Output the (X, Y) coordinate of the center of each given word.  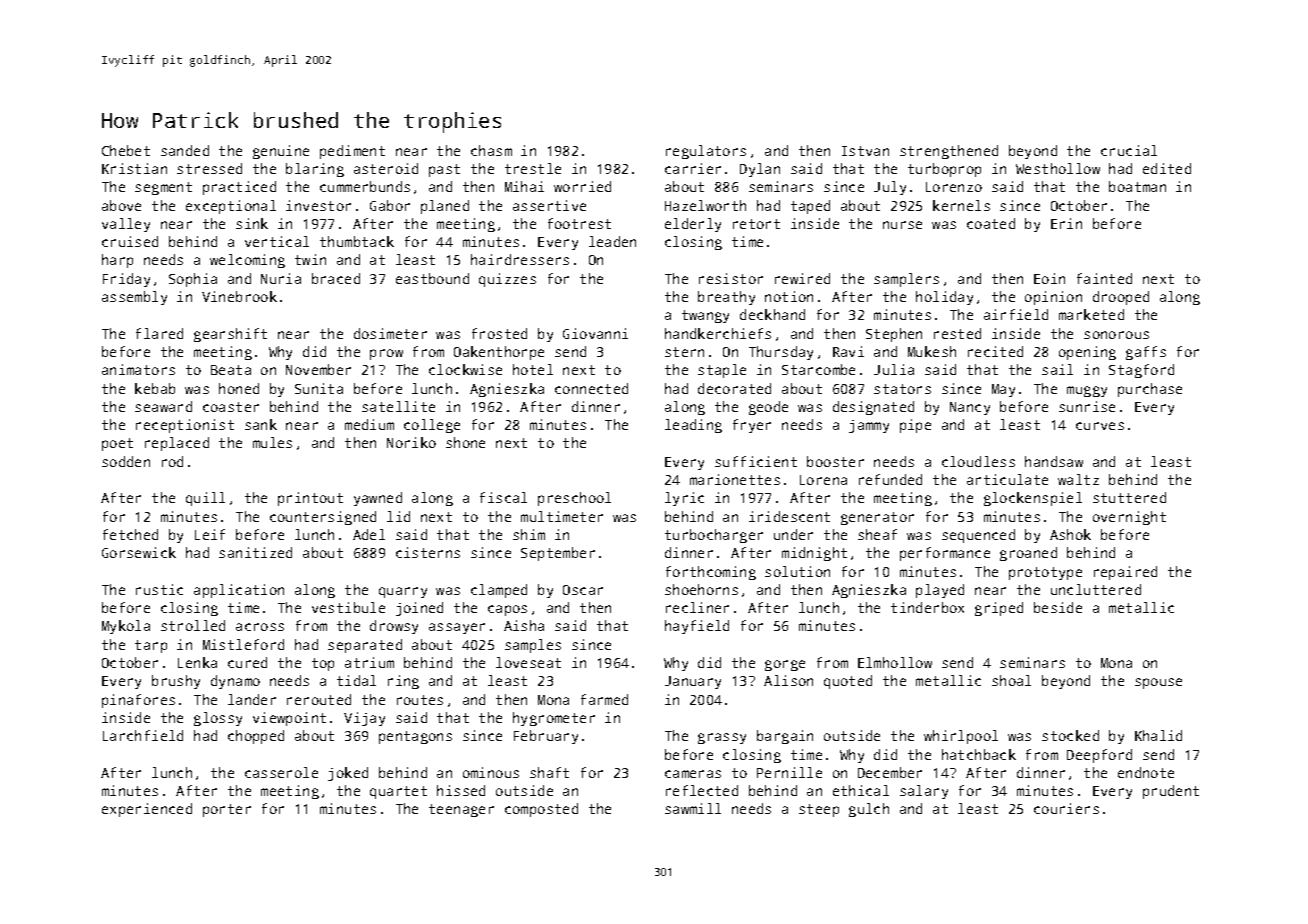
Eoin (1049, 278)
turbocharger (714, 536)
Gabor (390, 205)
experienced (147, 810)
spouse (1158, 683)
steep (819, 810)
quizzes (507, 280)
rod (172, 461)
